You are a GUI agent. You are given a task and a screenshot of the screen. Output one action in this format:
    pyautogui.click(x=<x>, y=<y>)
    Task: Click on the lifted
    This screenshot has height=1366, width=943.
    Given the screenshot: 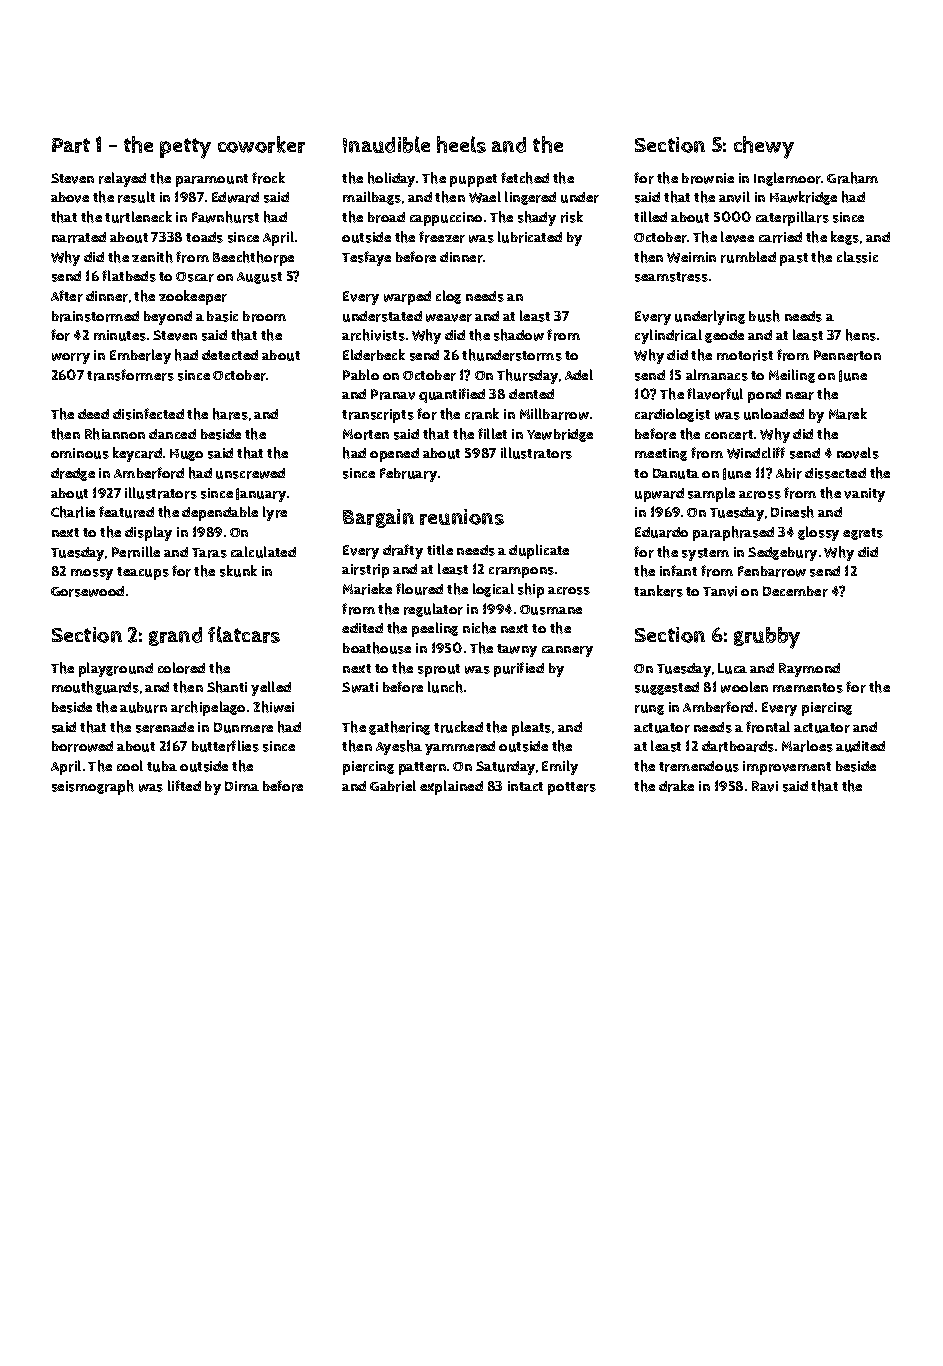 What is the action you would take?
    pyautogui.click(x=184, y=785)
